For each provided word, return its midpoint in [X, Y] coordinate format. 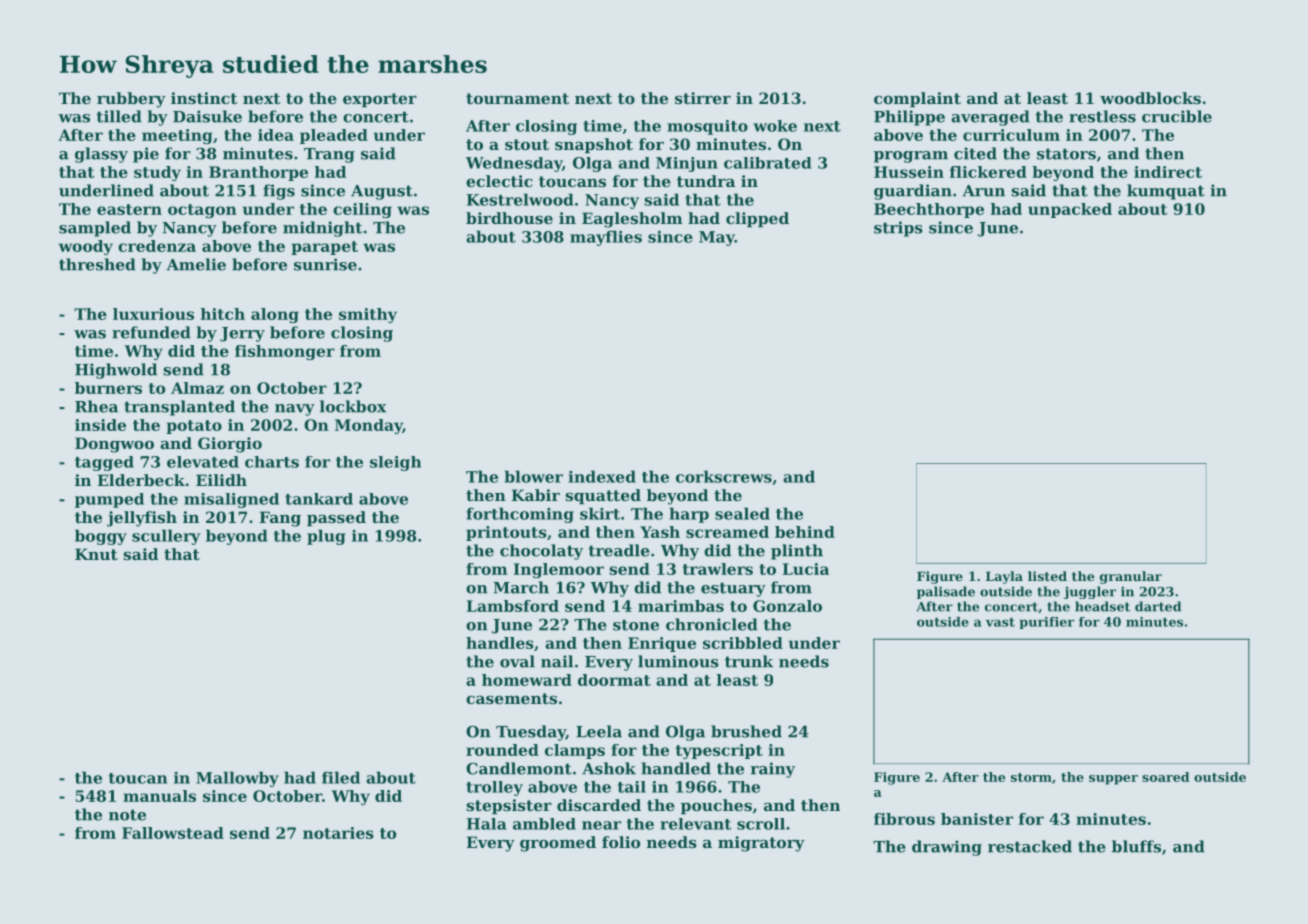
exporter [380, 100]
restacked [1030, 846]
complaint [917, 99]
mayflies [606, 238]
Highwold [116, 371]
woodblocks [1150, 98]
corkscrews [724, 476]
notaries [338, 833]
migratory [761, 844]
